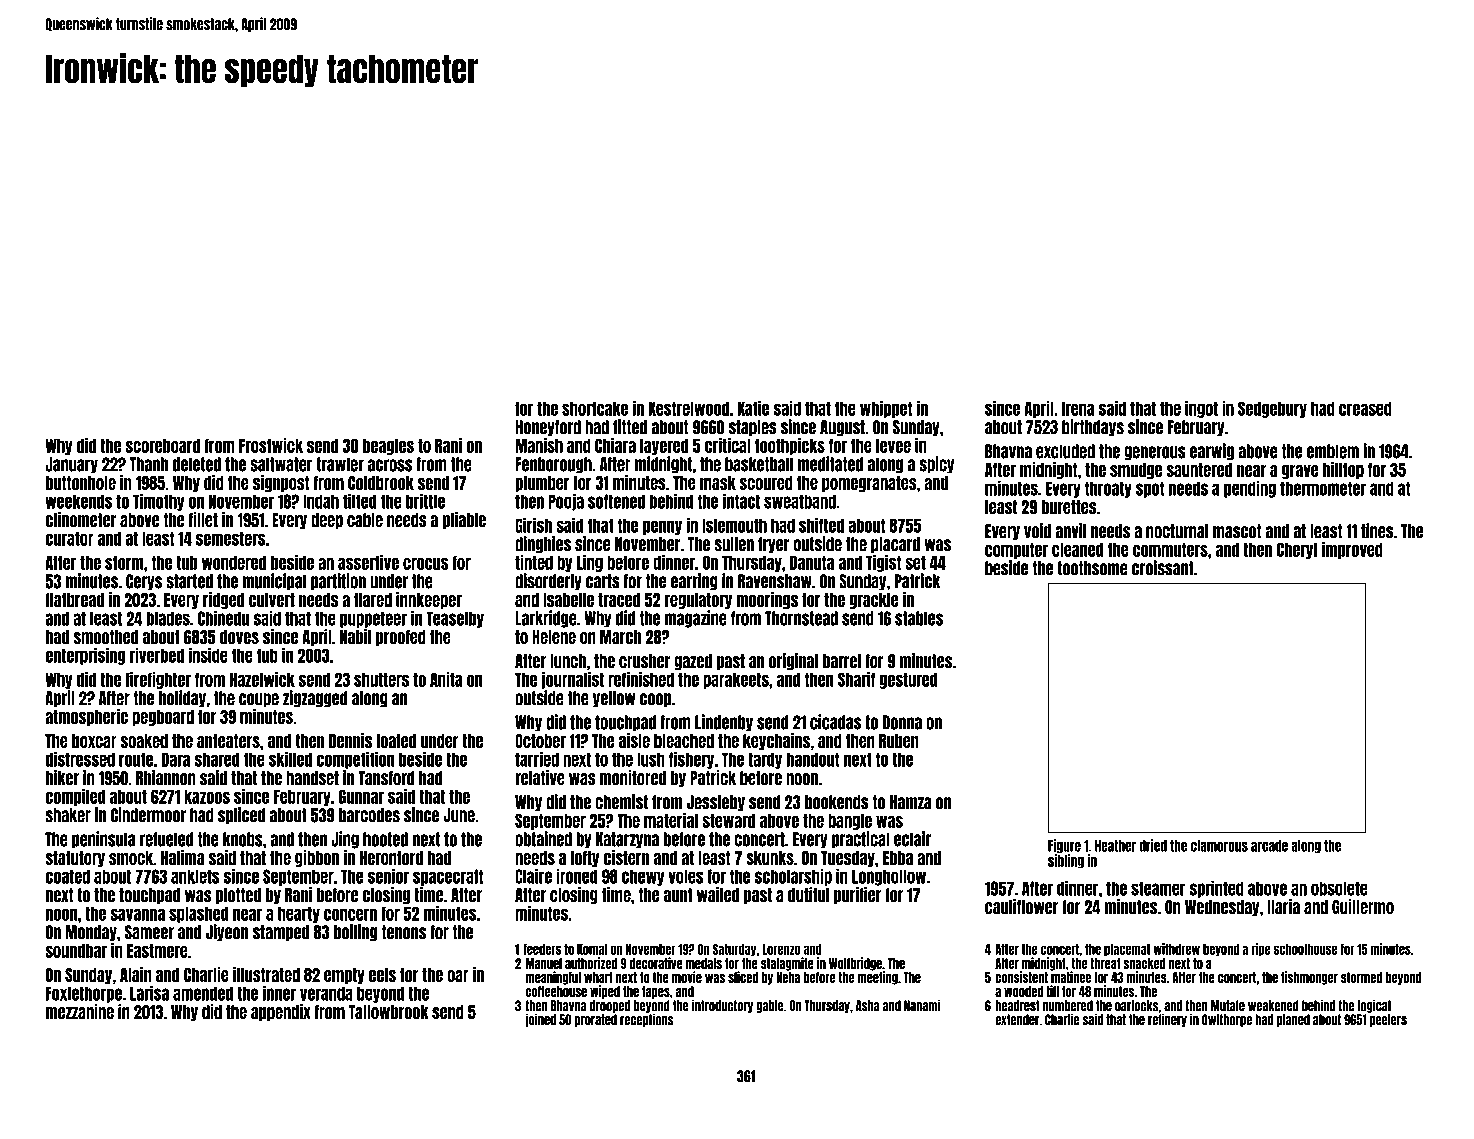  What do you see at coordinates (281, 1012) in the screenshot?
I see `appendix` at bounding box center [281, 1012].
